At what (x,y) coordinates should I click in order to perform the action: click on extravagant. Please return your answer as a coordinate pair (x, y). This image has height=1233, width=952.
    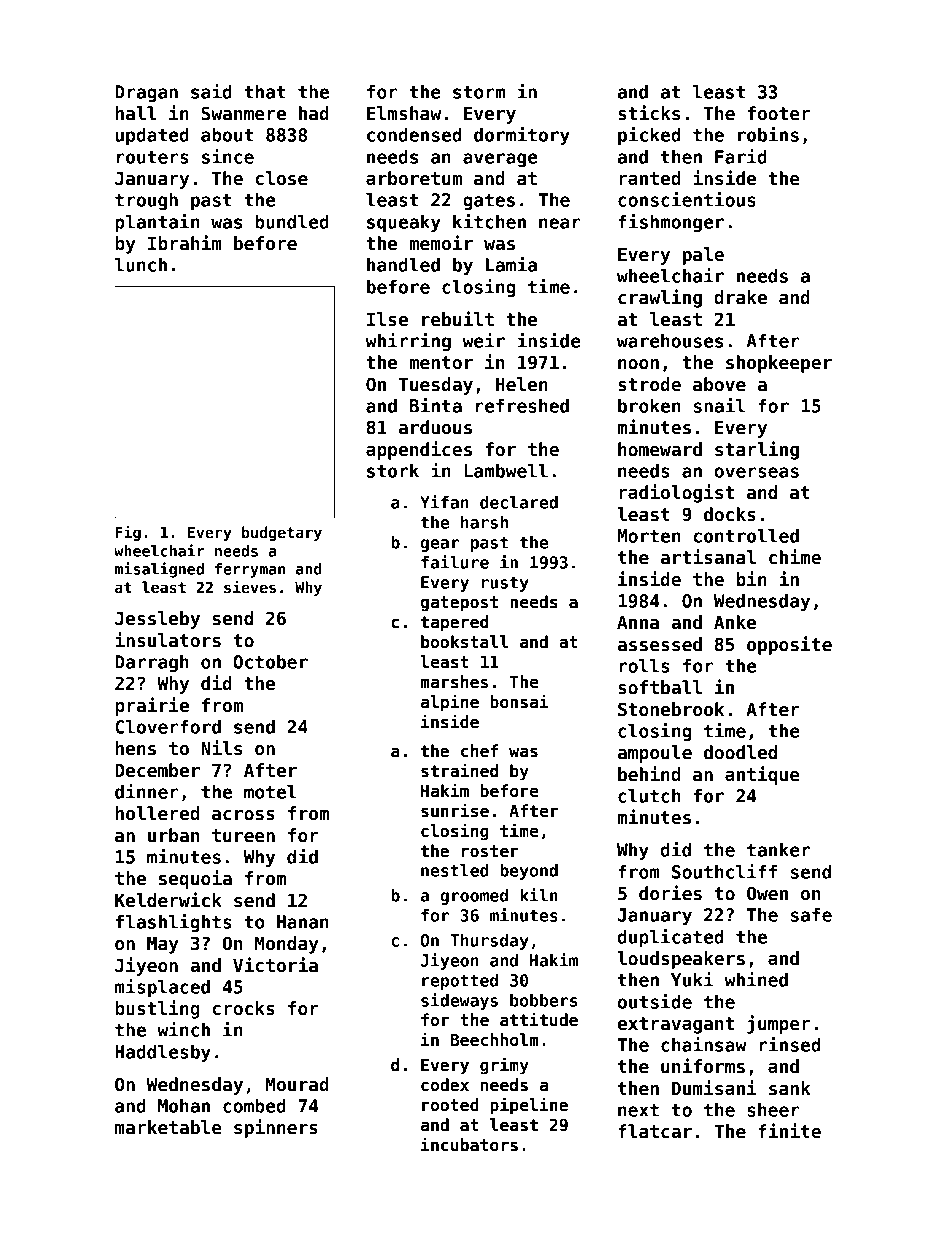
    Looking at the image, I should click on (676, 1025).
